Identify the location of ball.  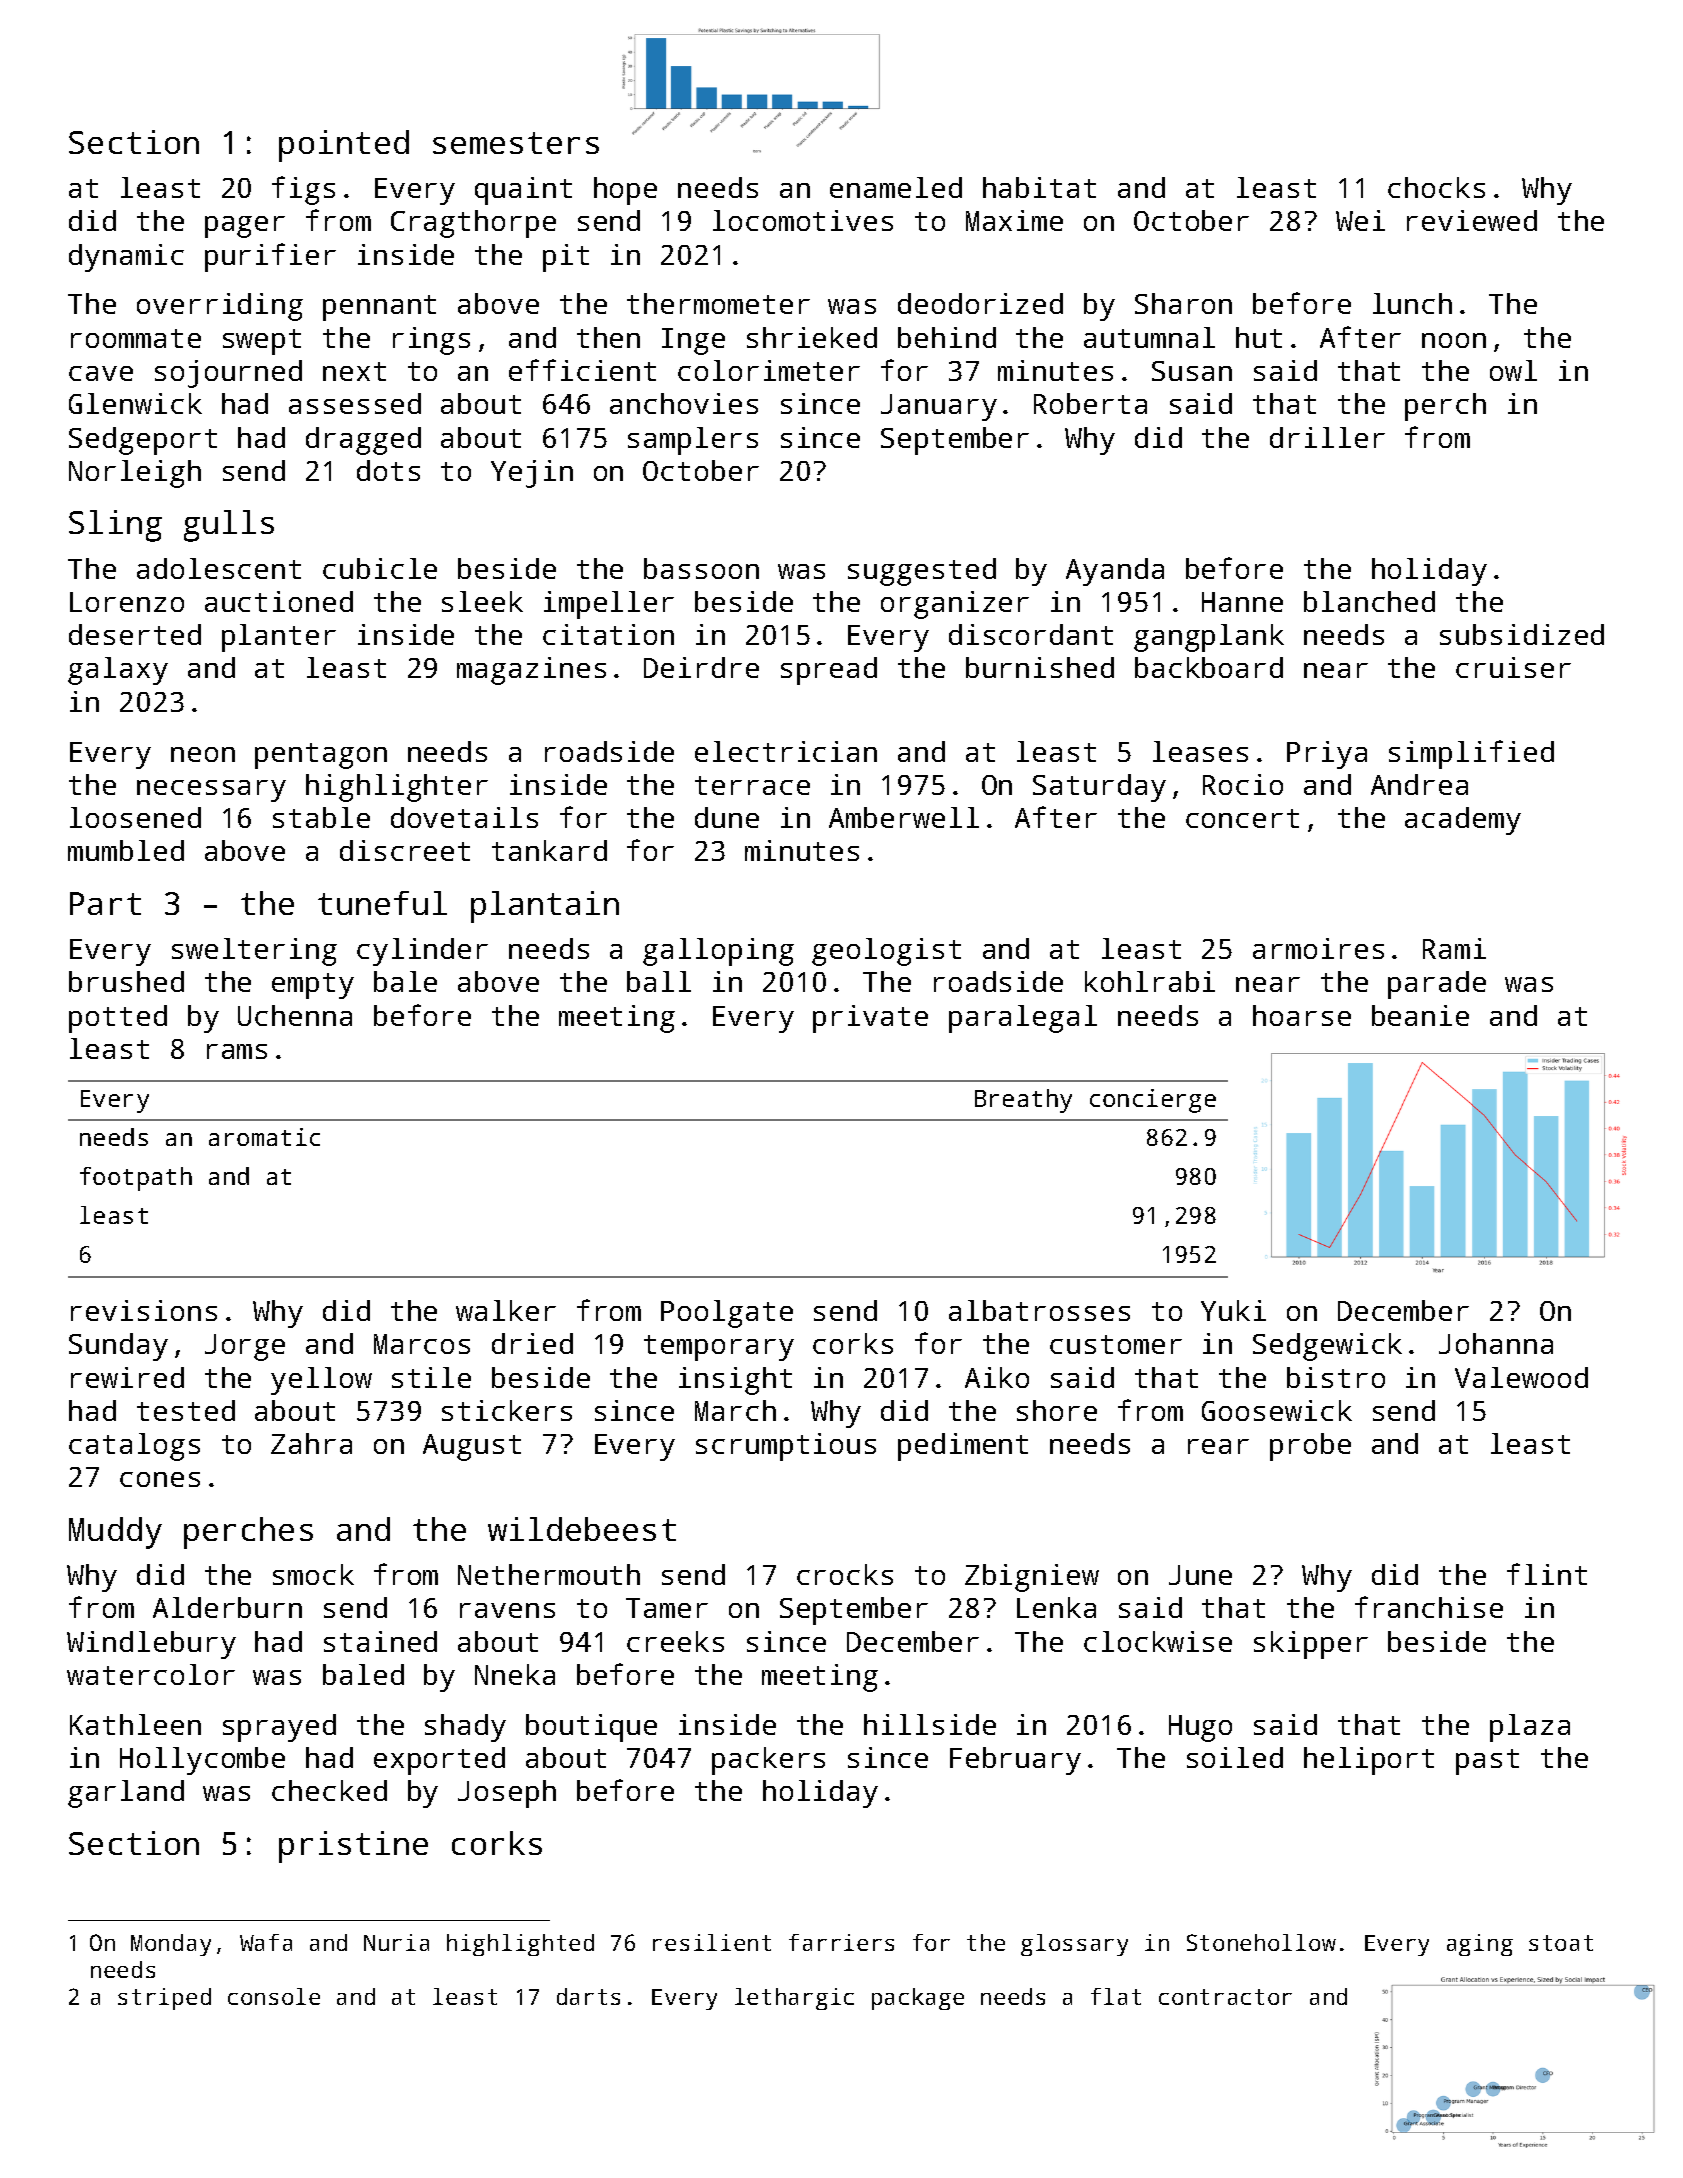
(659, 981).
